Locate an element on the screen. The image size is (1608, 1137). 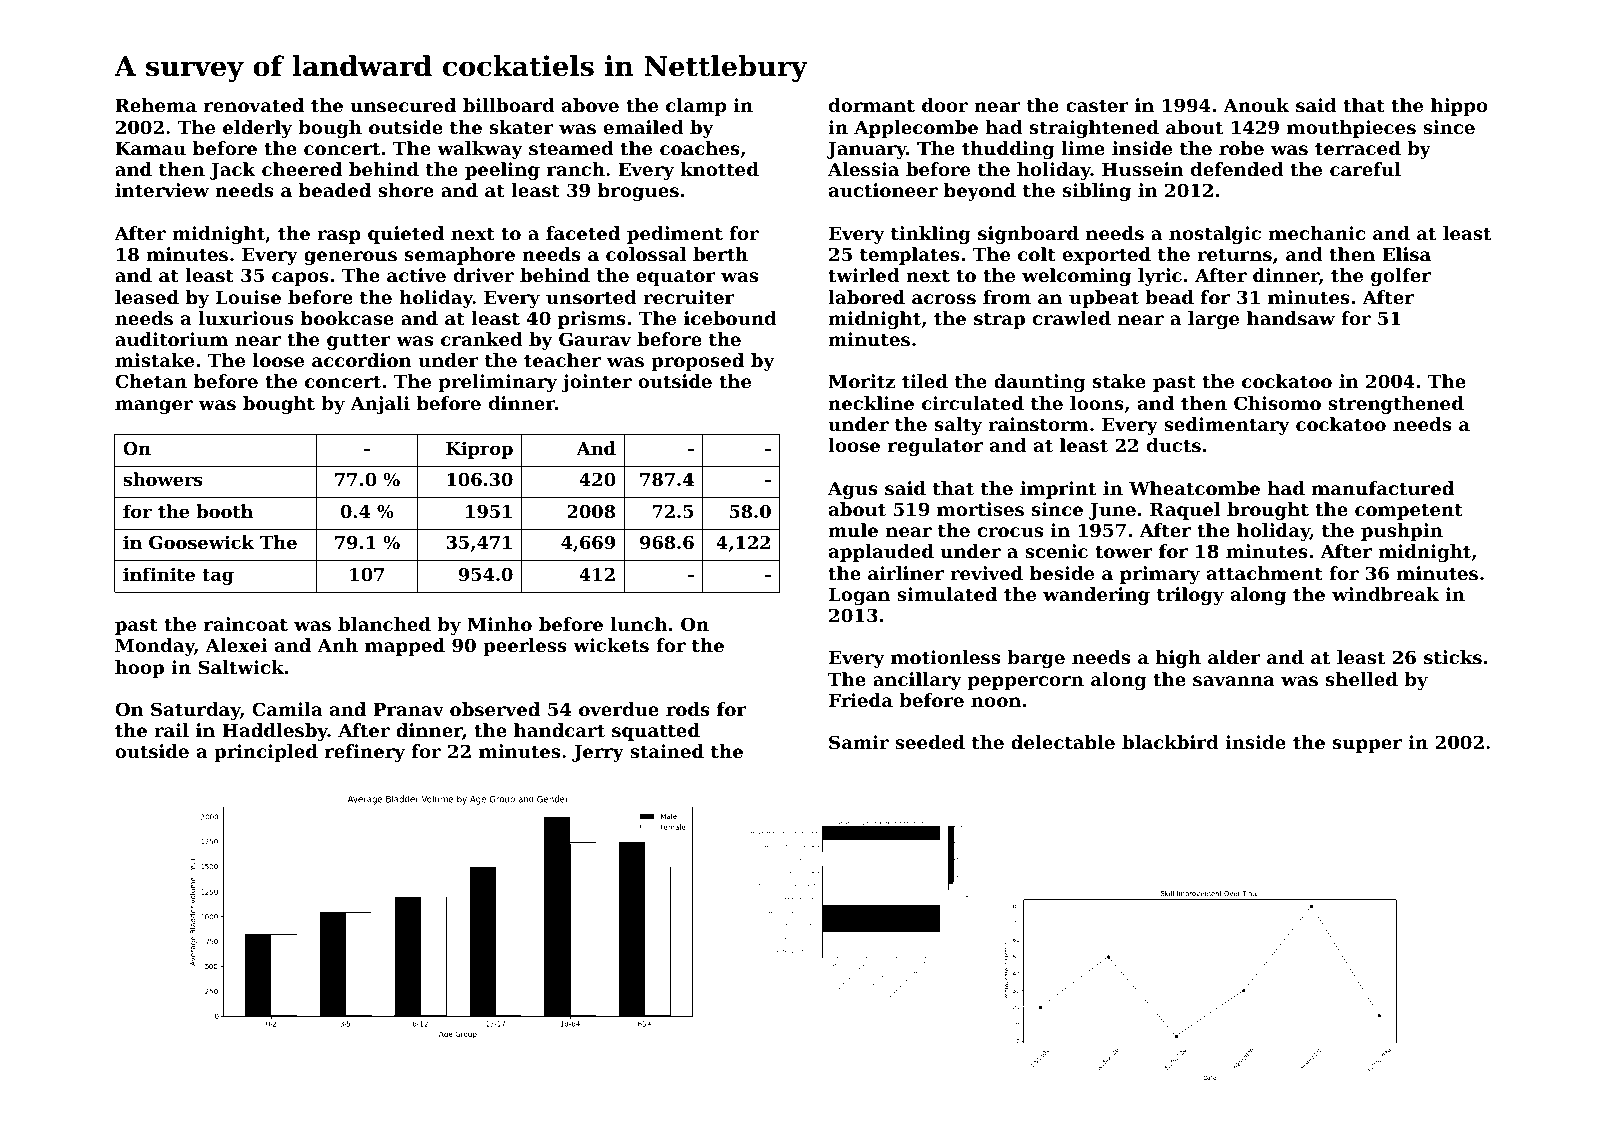
caster is located at coordinates (1097, 105).
